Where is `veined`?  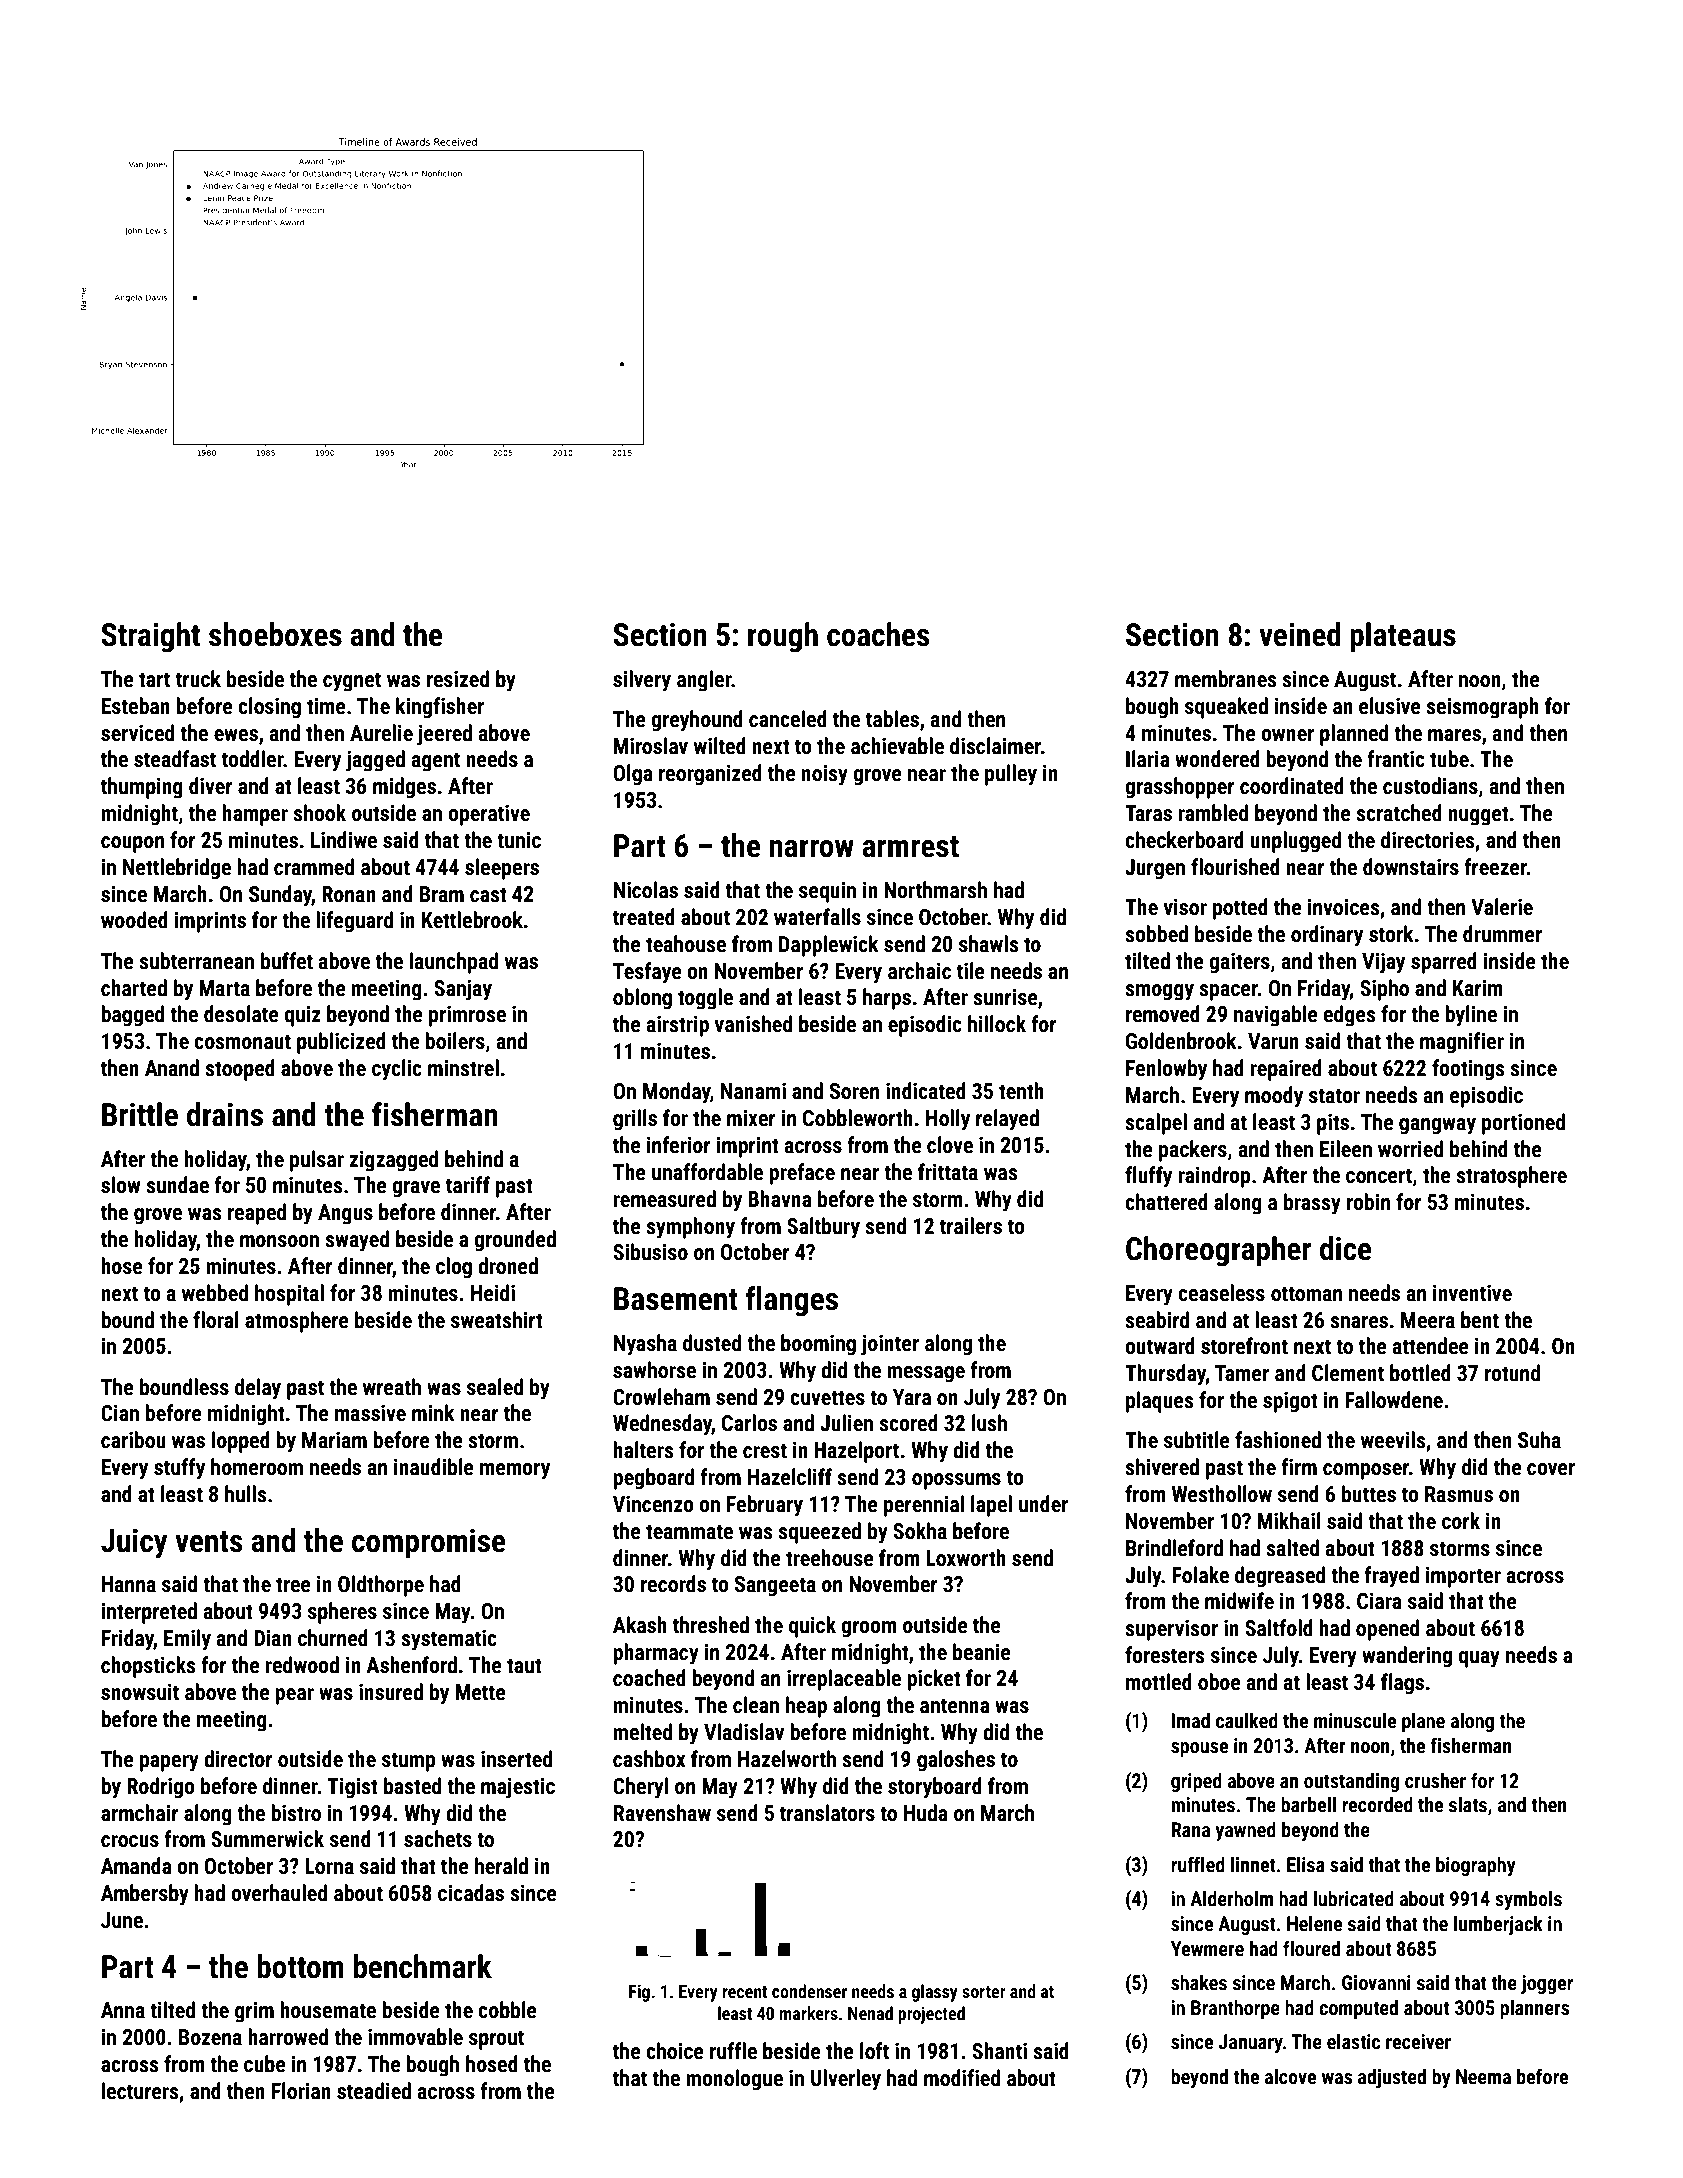
veined is located at coordinates (1300, 634).
